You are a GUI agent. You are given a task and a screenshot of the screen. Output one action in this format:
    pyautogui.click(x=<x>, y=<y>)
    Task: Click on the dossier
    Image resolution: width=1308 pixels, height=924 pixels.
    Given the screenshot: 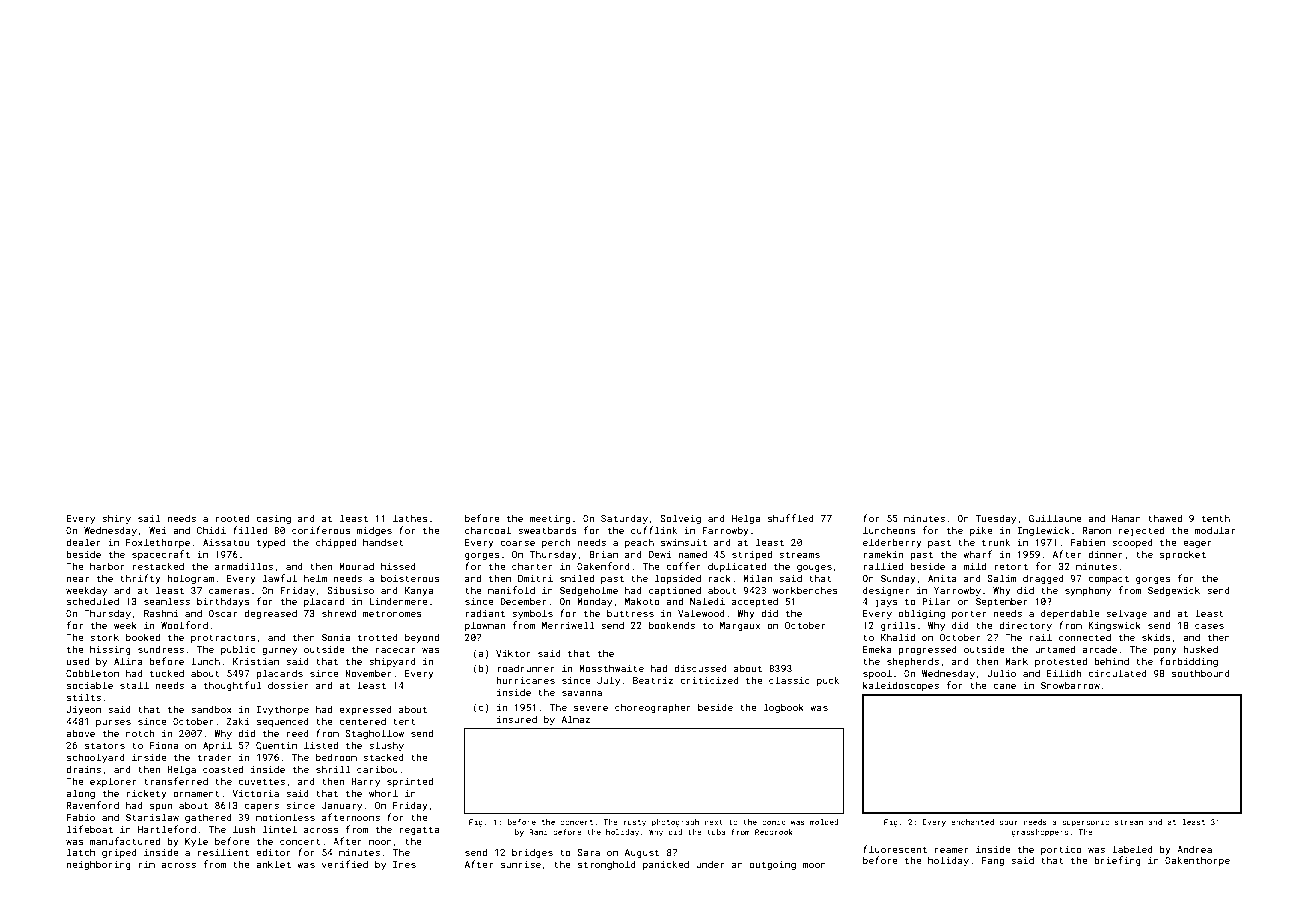 What is the action you would take?
    pyautogui.click(x=288, y=685)
